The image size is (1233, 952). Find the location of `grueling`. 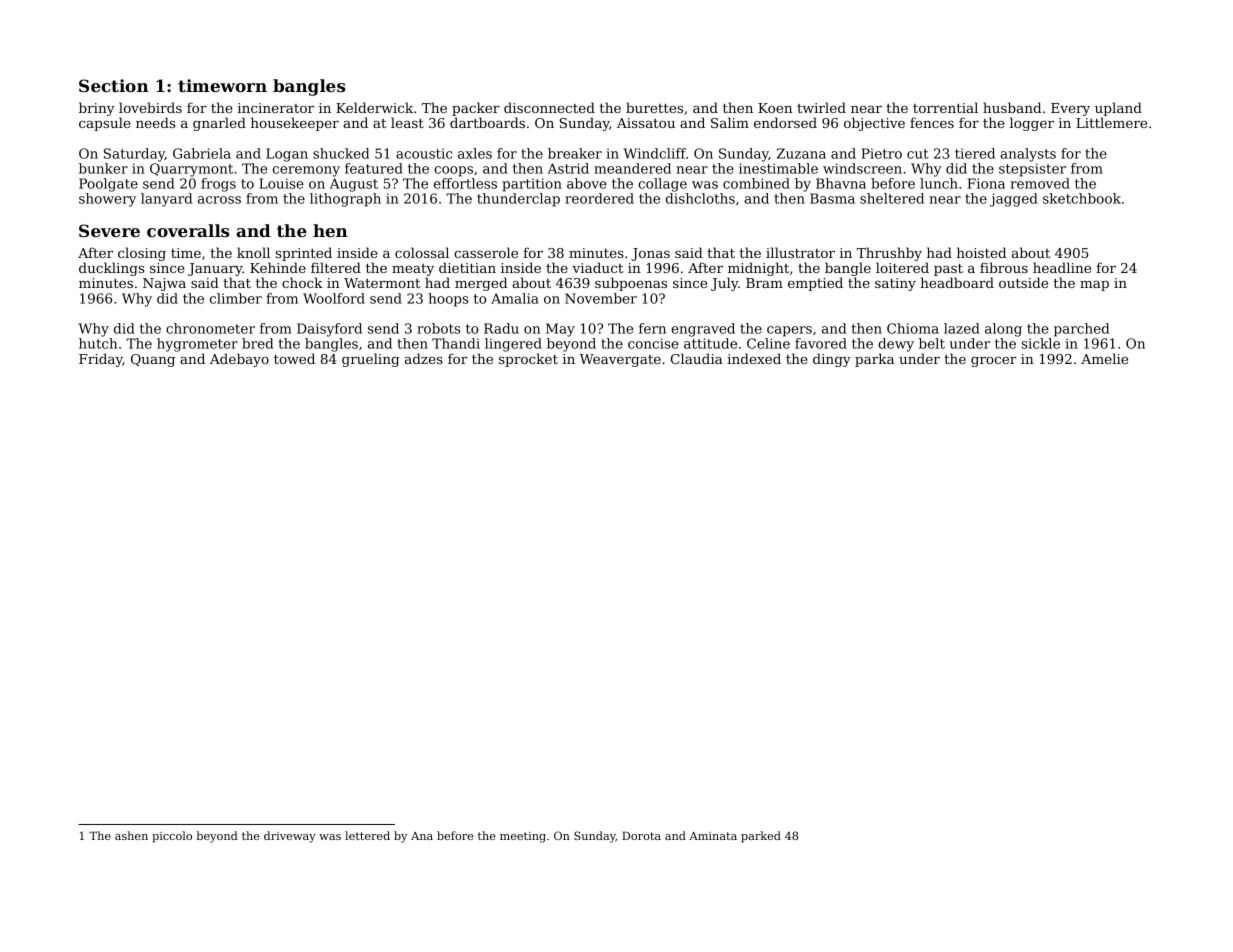

grueling is located at coordinates (370, 360).
